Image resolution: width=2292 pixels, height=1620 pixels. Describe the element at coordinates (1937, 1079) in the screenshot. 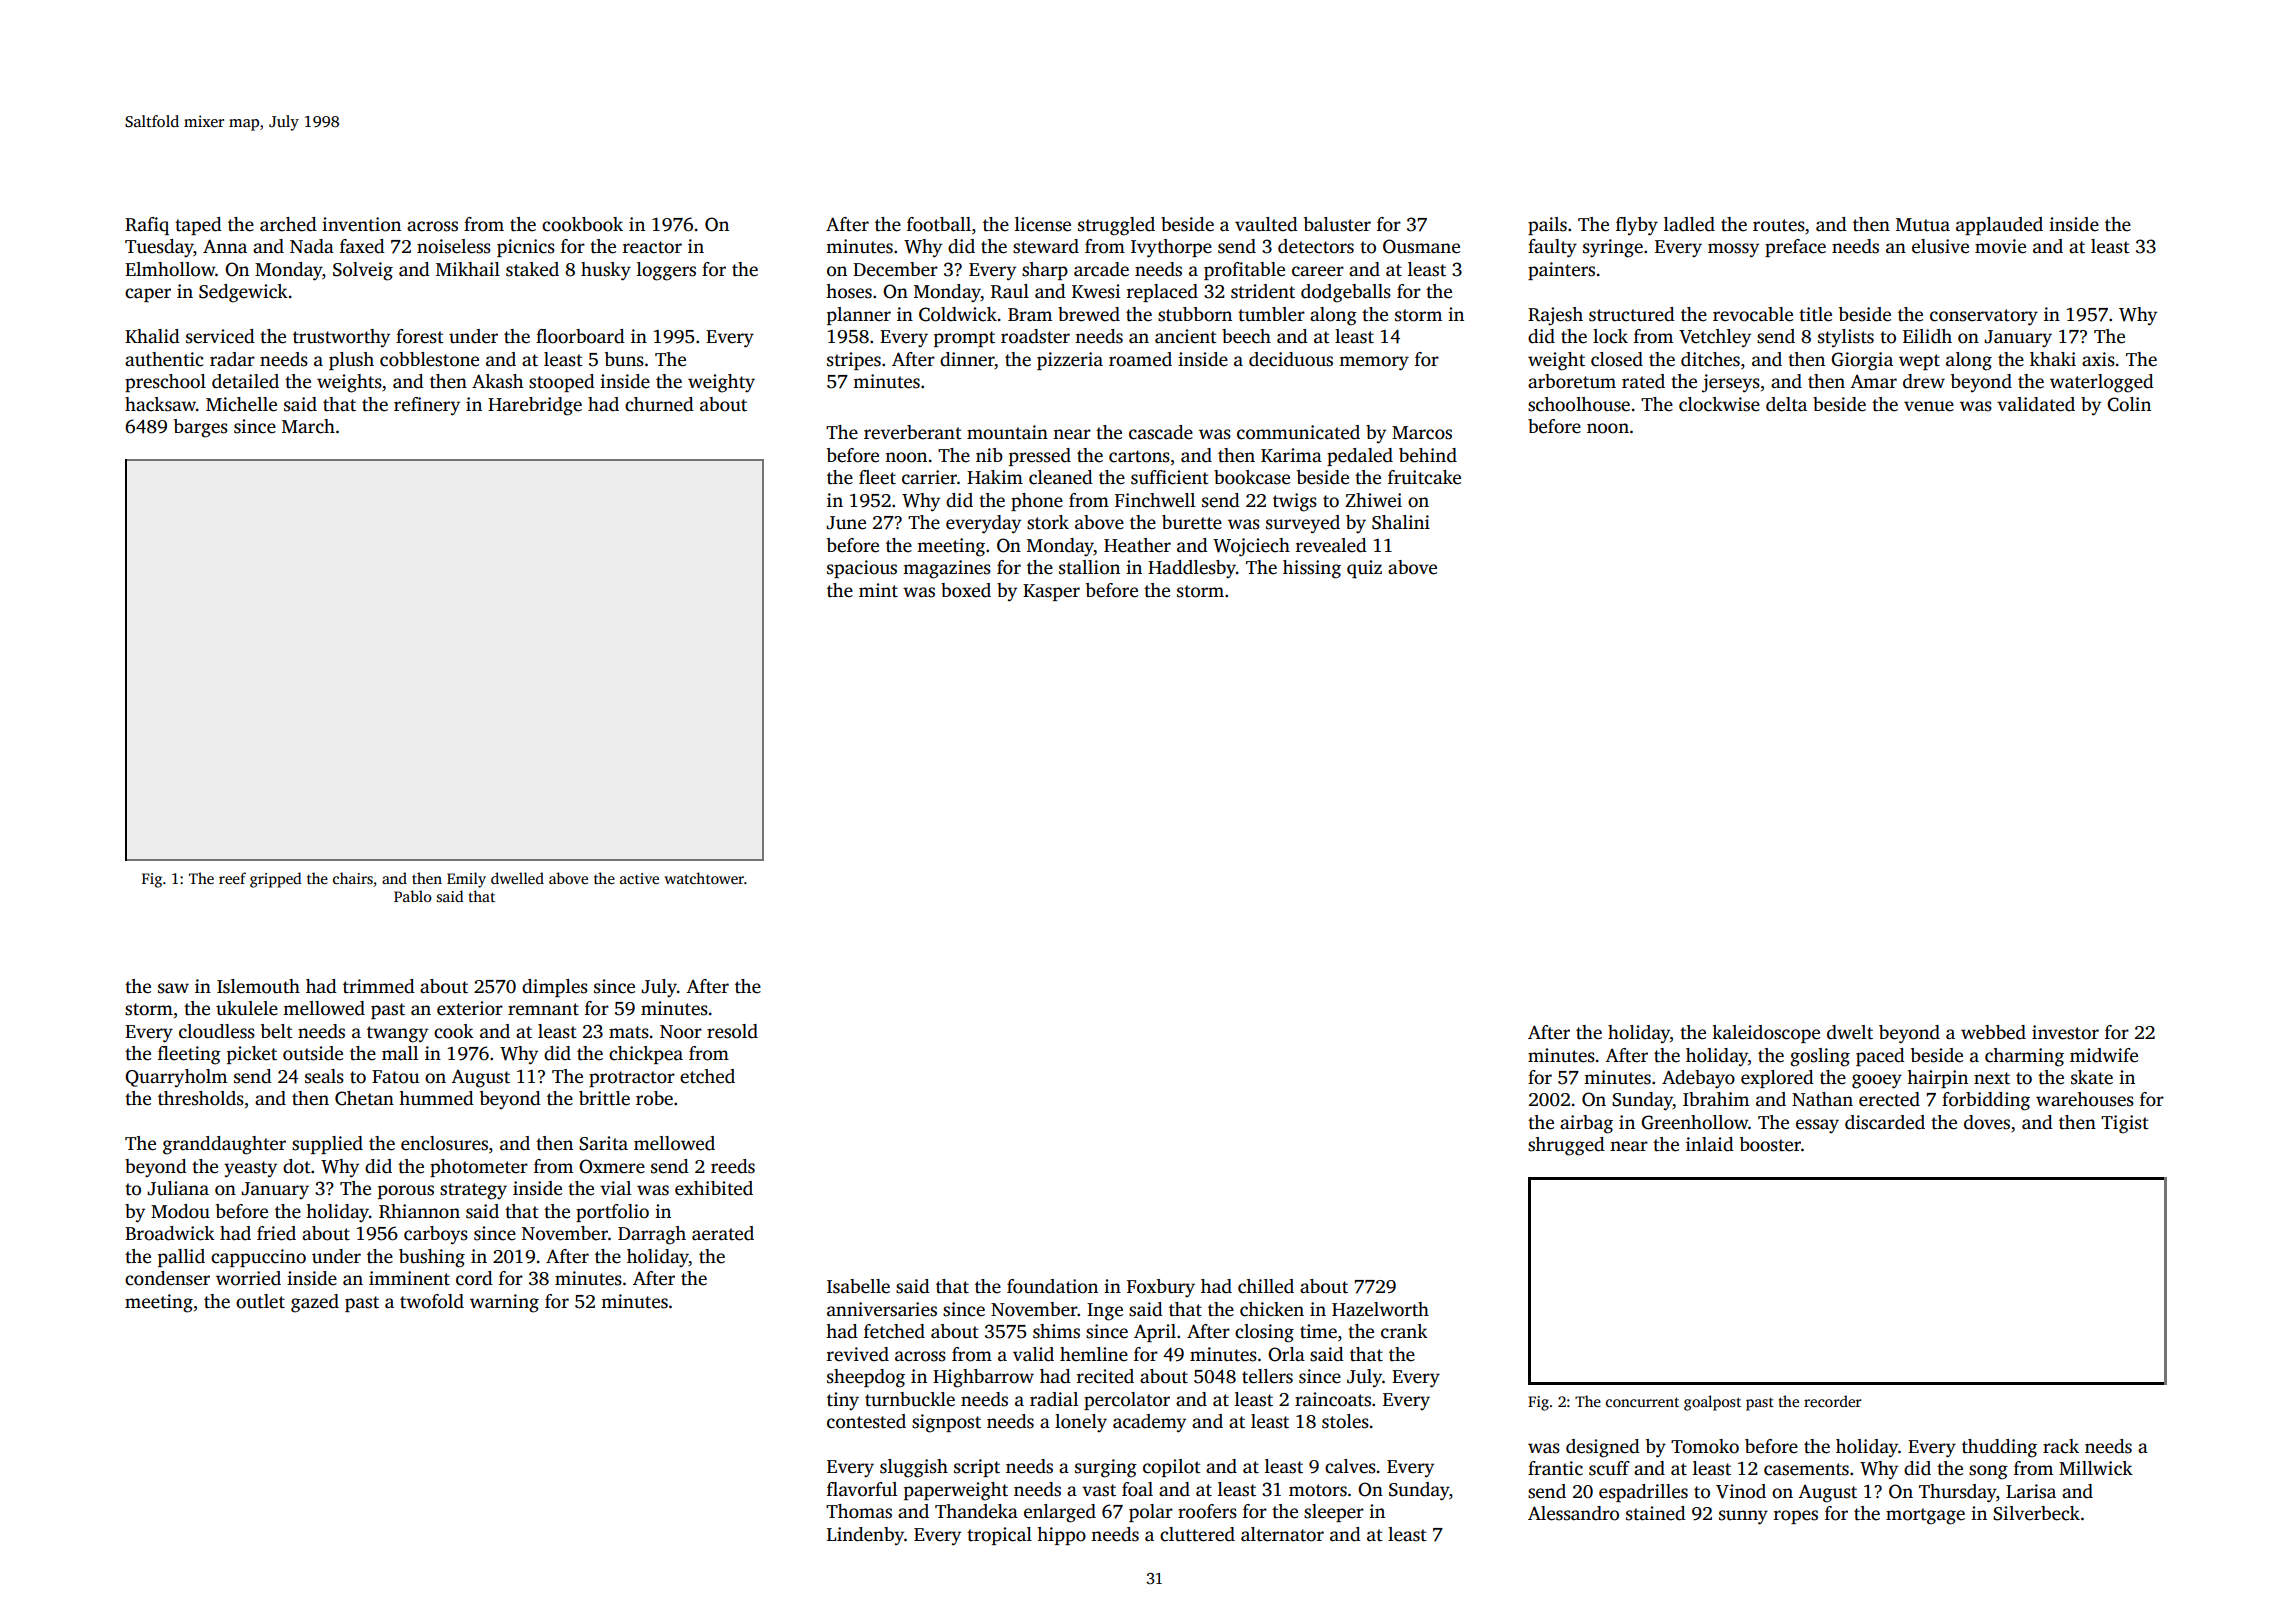

I see `hairpin` at that location.
